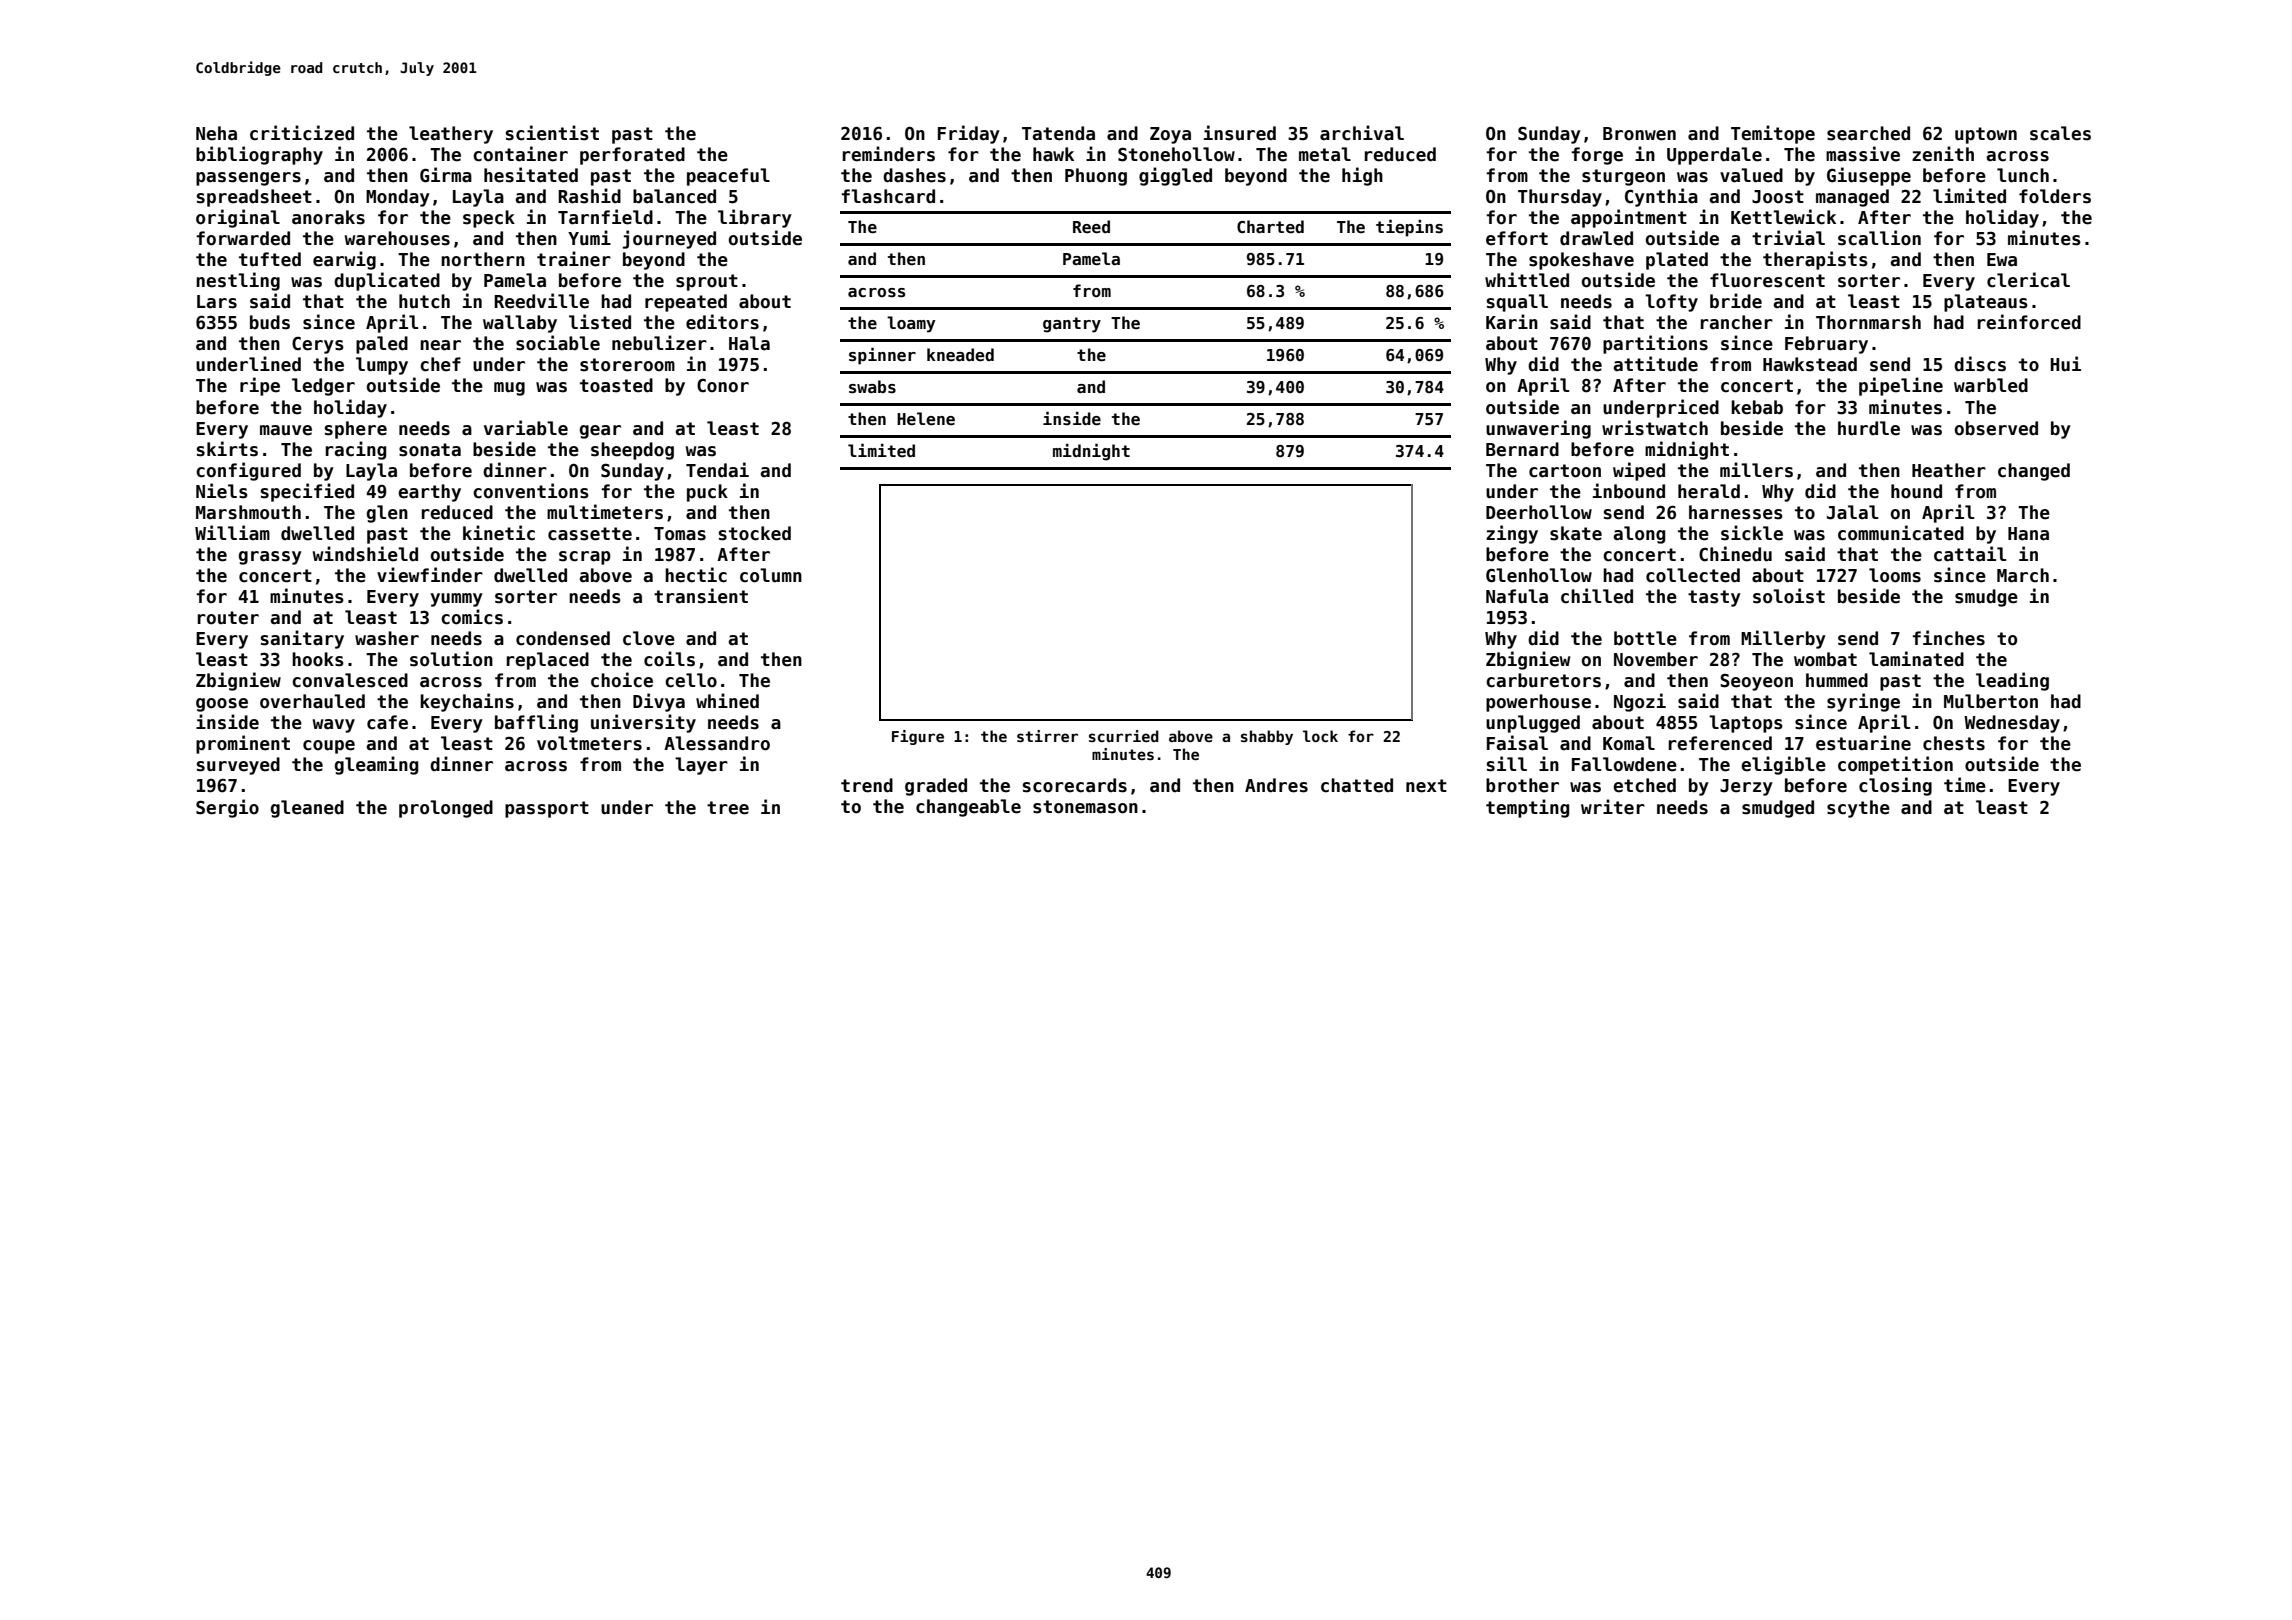 Image resolution: width=2292 pixels, height=1620 pixels. What do you see at coordinates (771, 575) in the screenshot?
I see `column` at bounding box center [771, 575].
